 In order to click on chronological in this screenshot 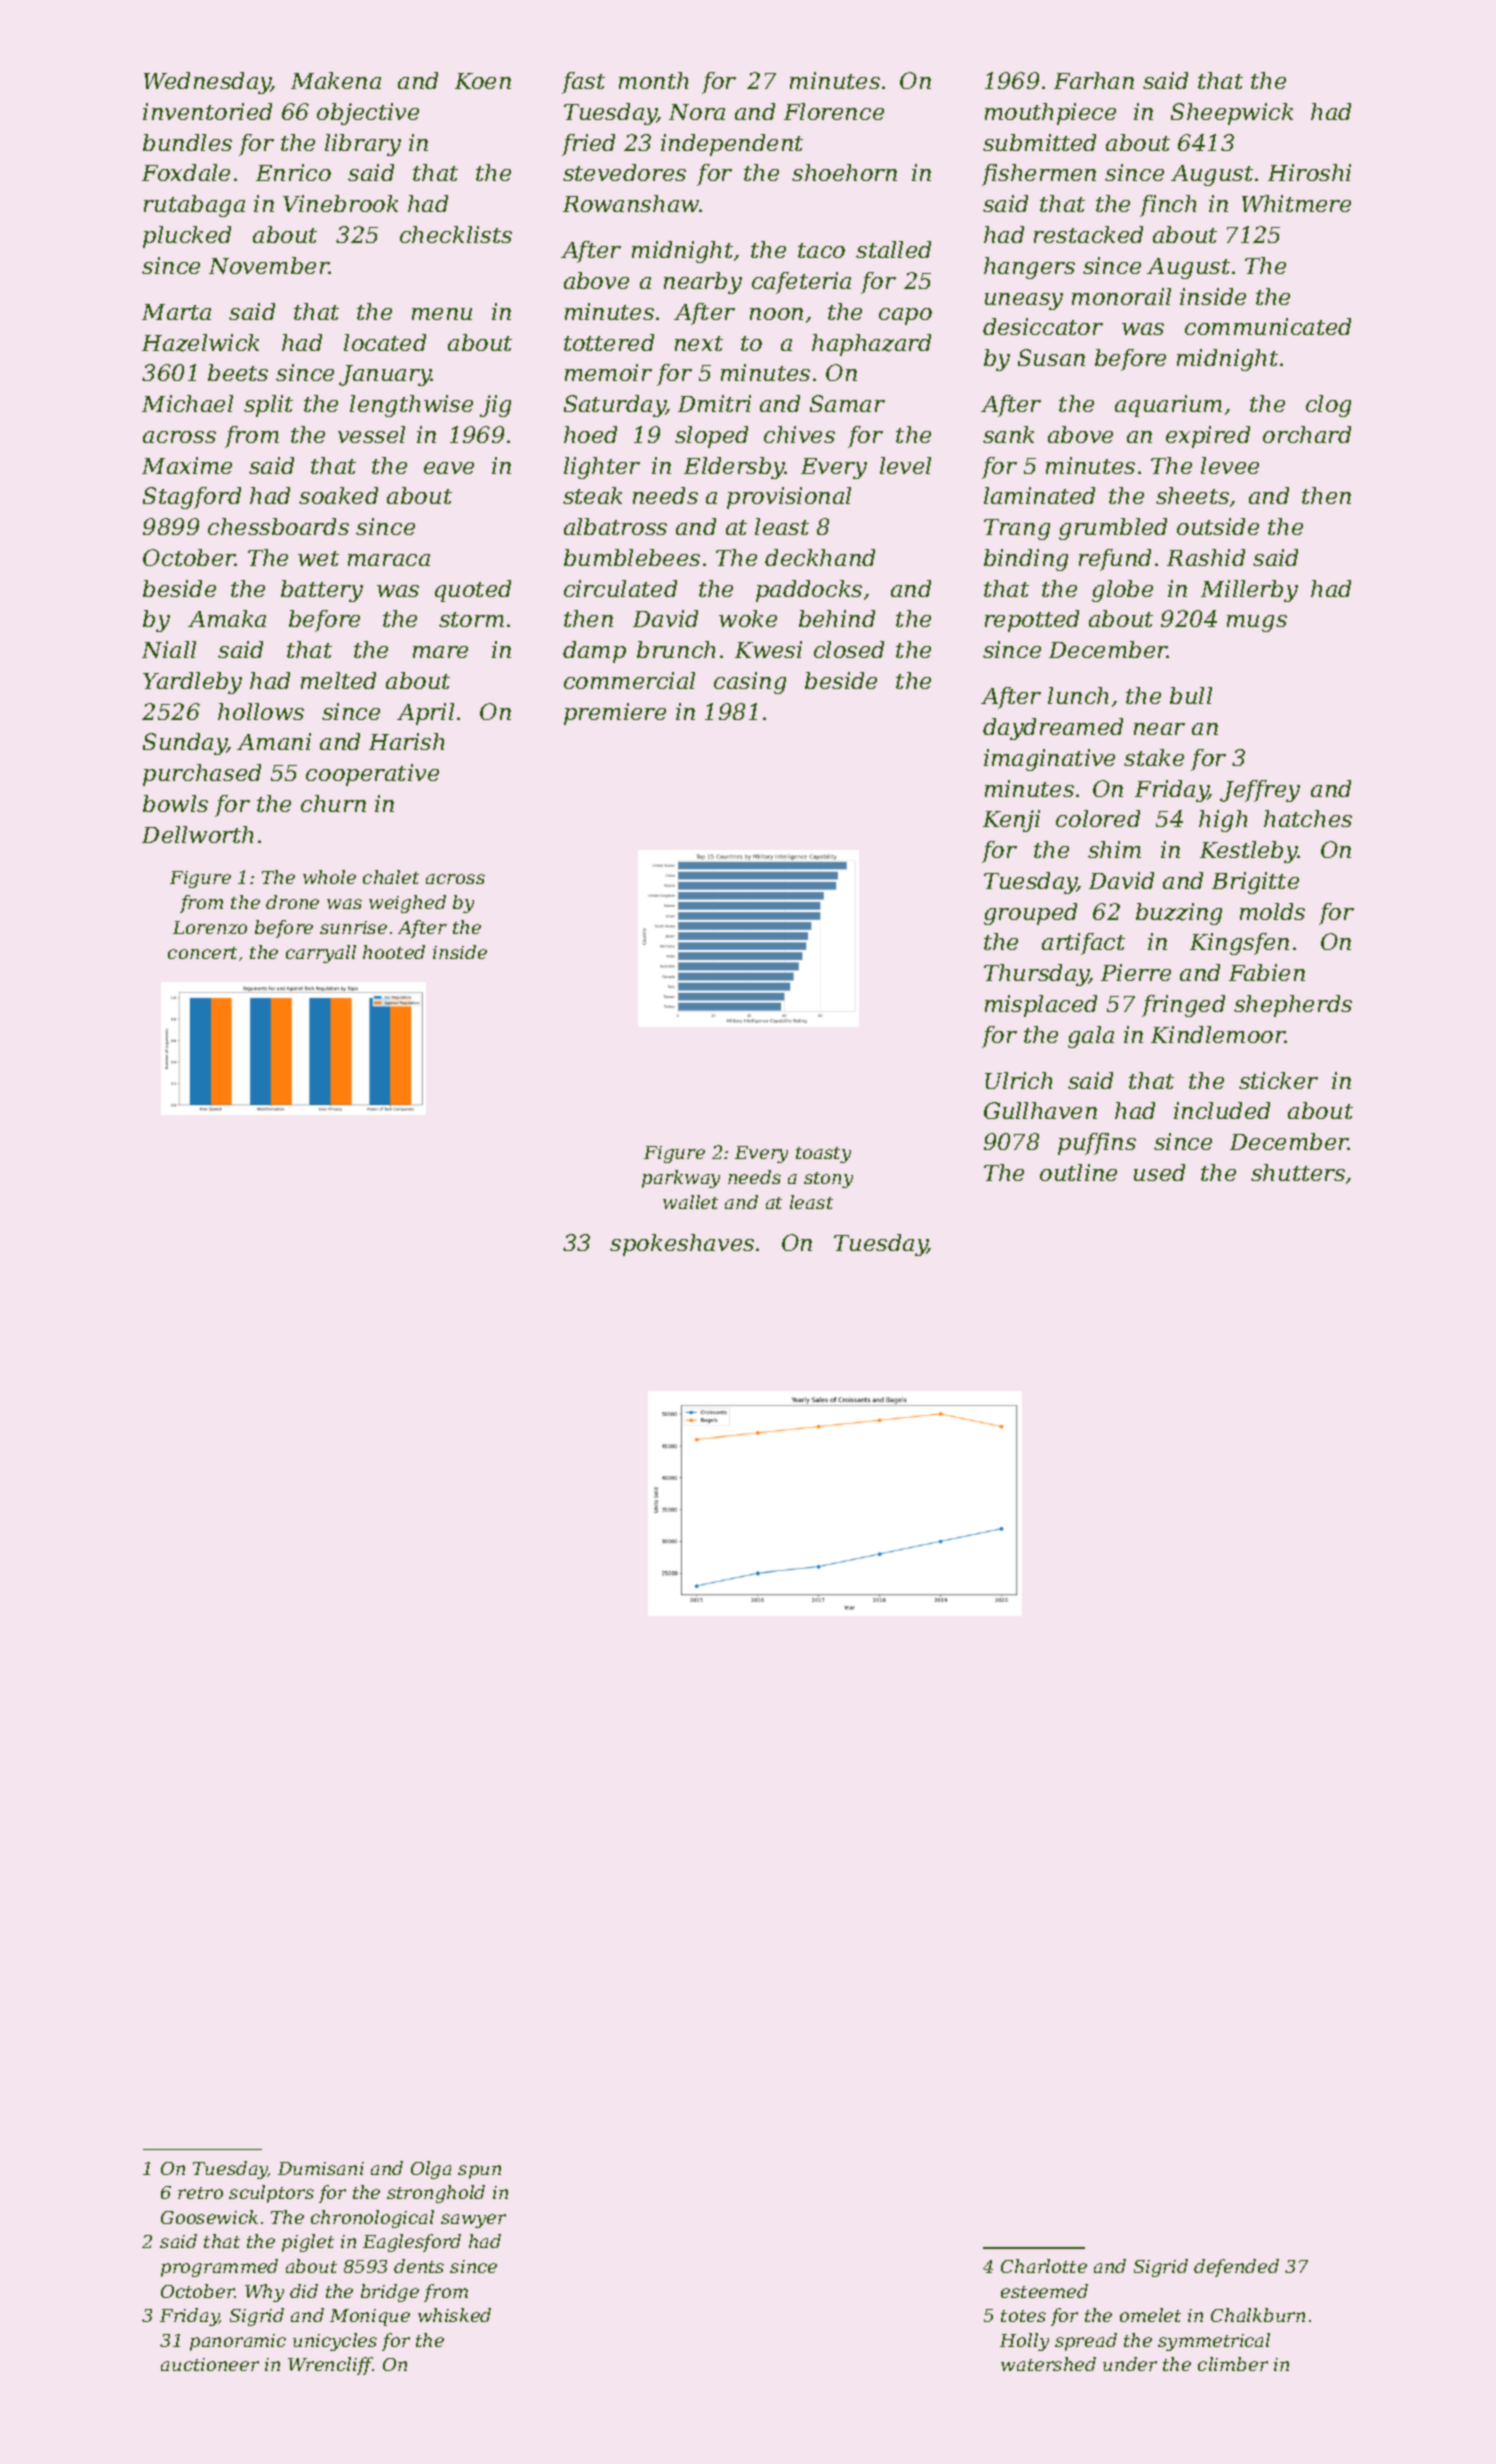, I will do `click(372, 2219)`.
